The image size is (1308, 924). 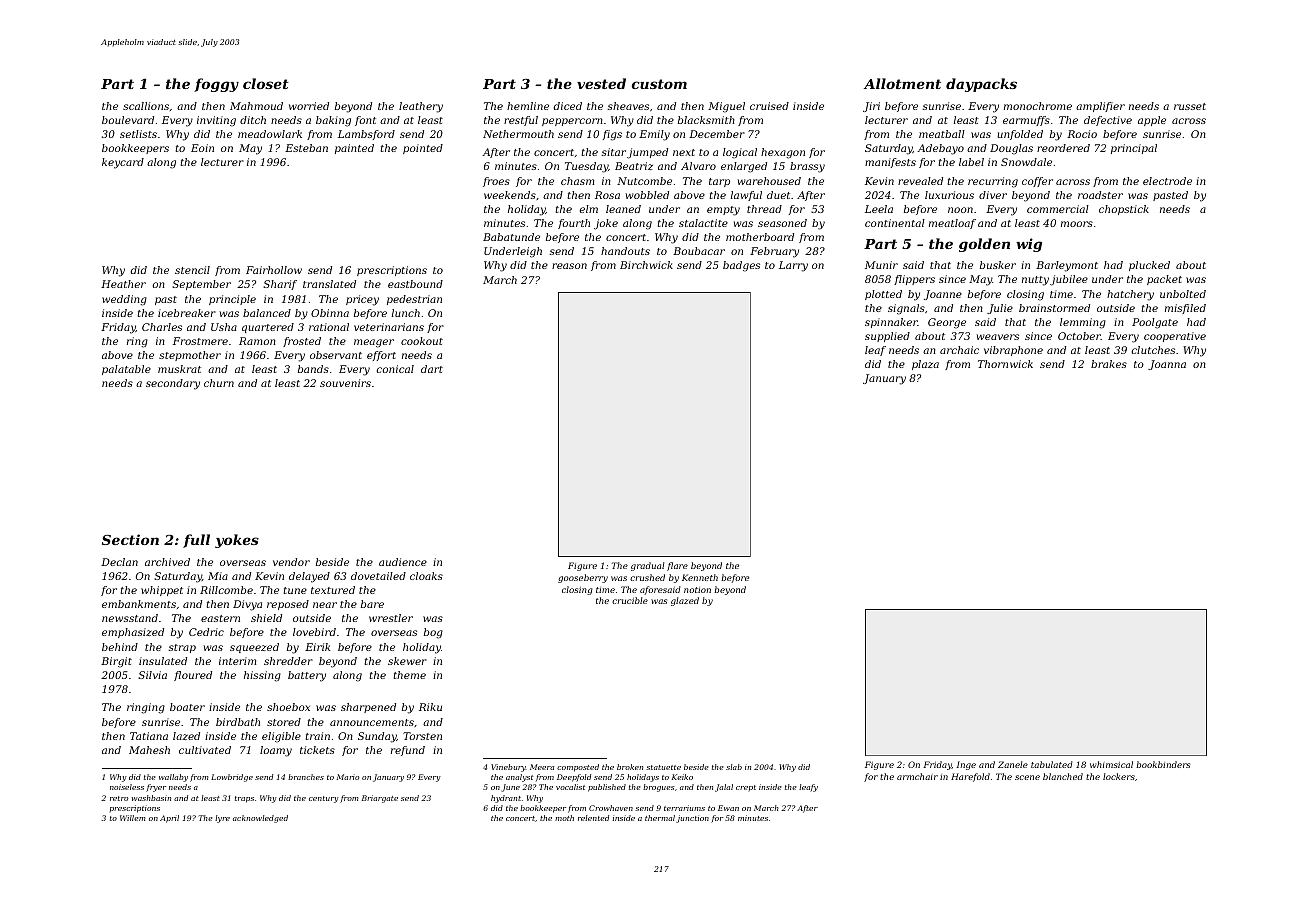 What do you see at coordinates (1163, 764) in the image?
I see `bookbinders` at bounding box center [1163, 764].
